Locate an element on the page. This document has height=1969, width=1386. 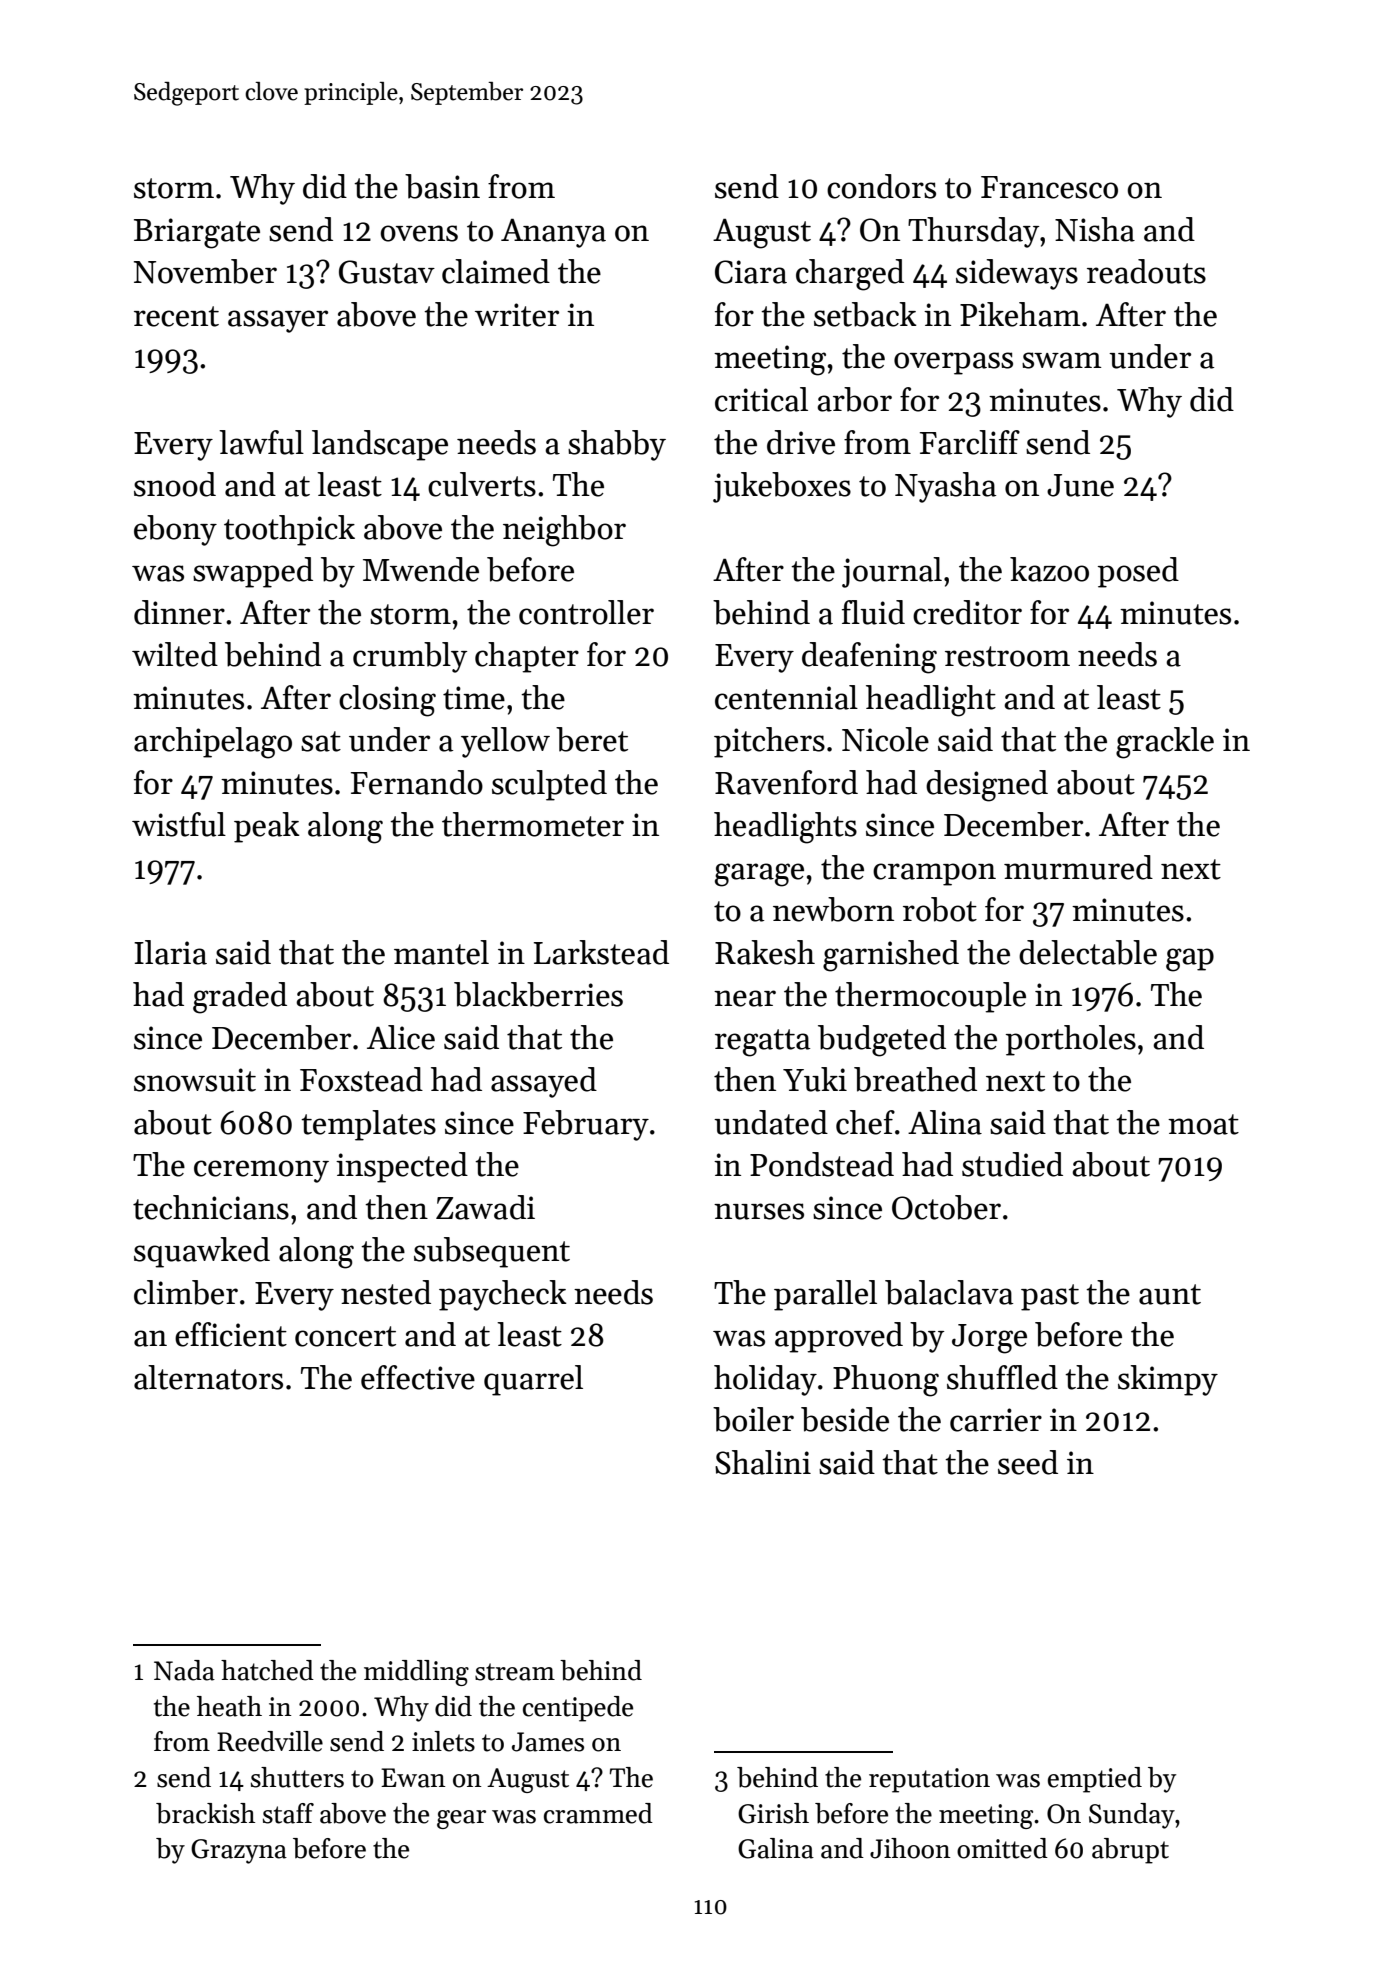
nurses is located at coordinates (759, 1211).
